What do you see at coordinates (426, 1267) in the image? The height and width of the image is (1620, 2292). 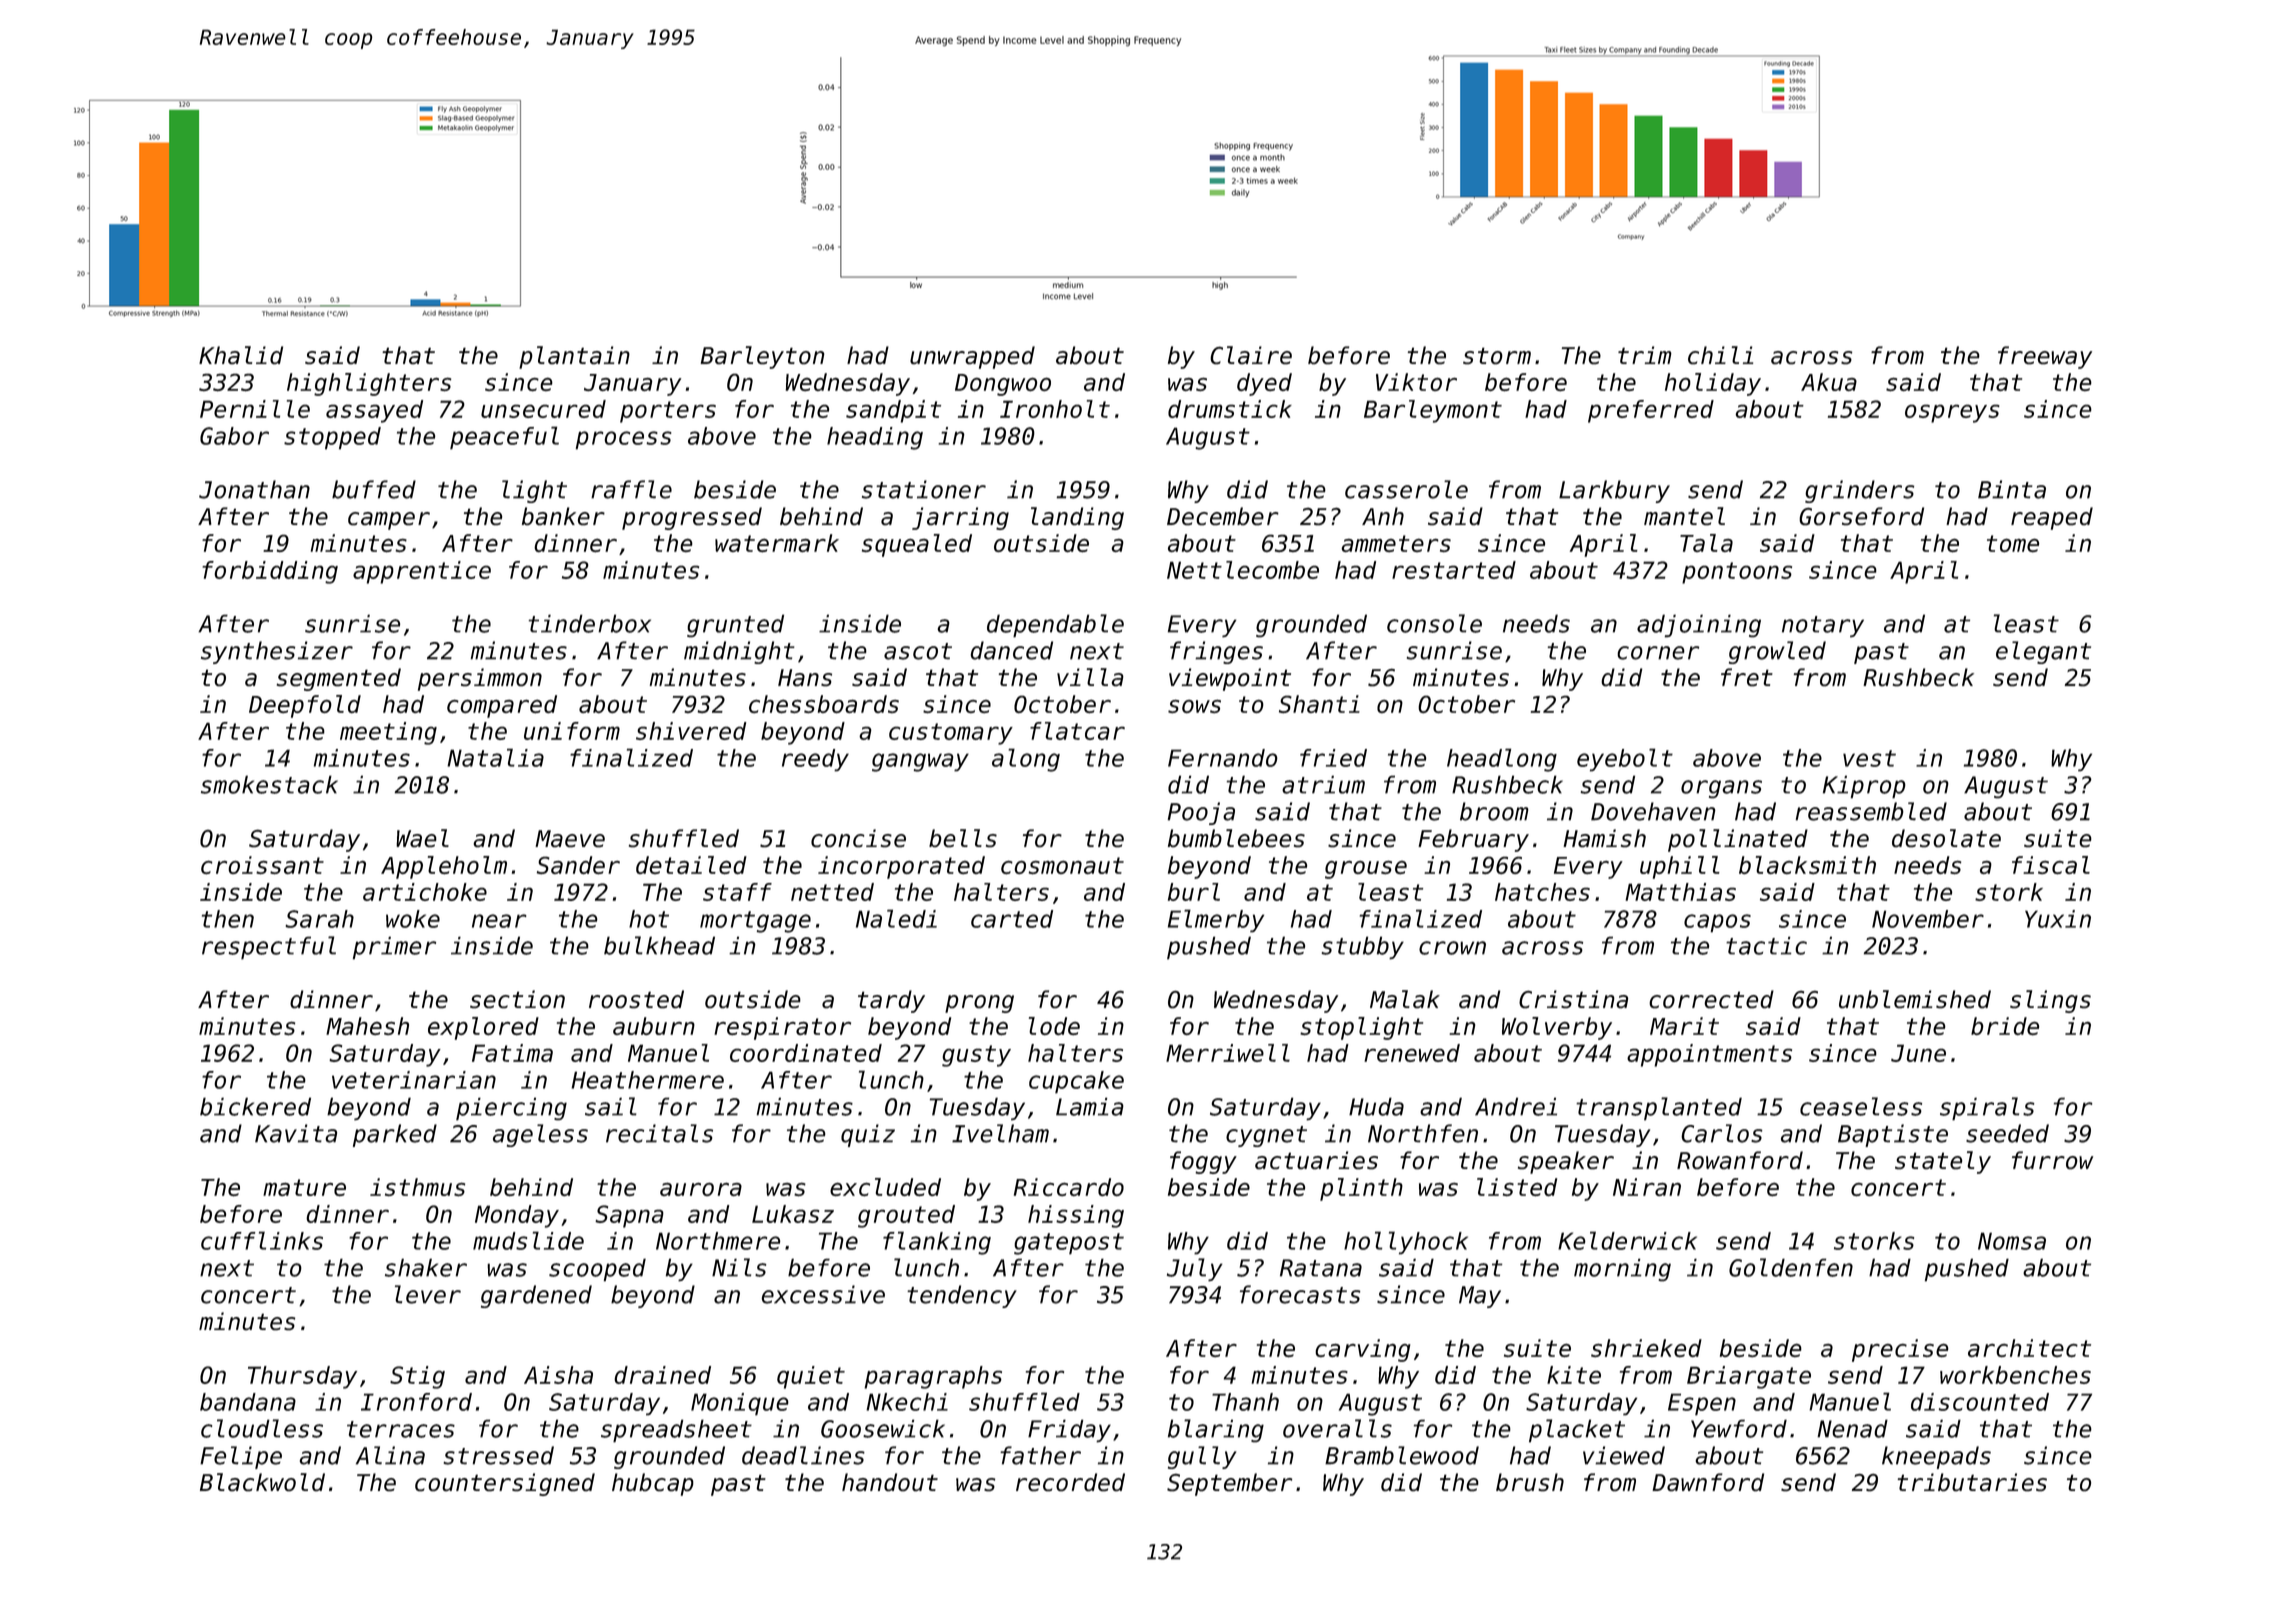 I see `shaker` at bounding box center [426, 1267].
